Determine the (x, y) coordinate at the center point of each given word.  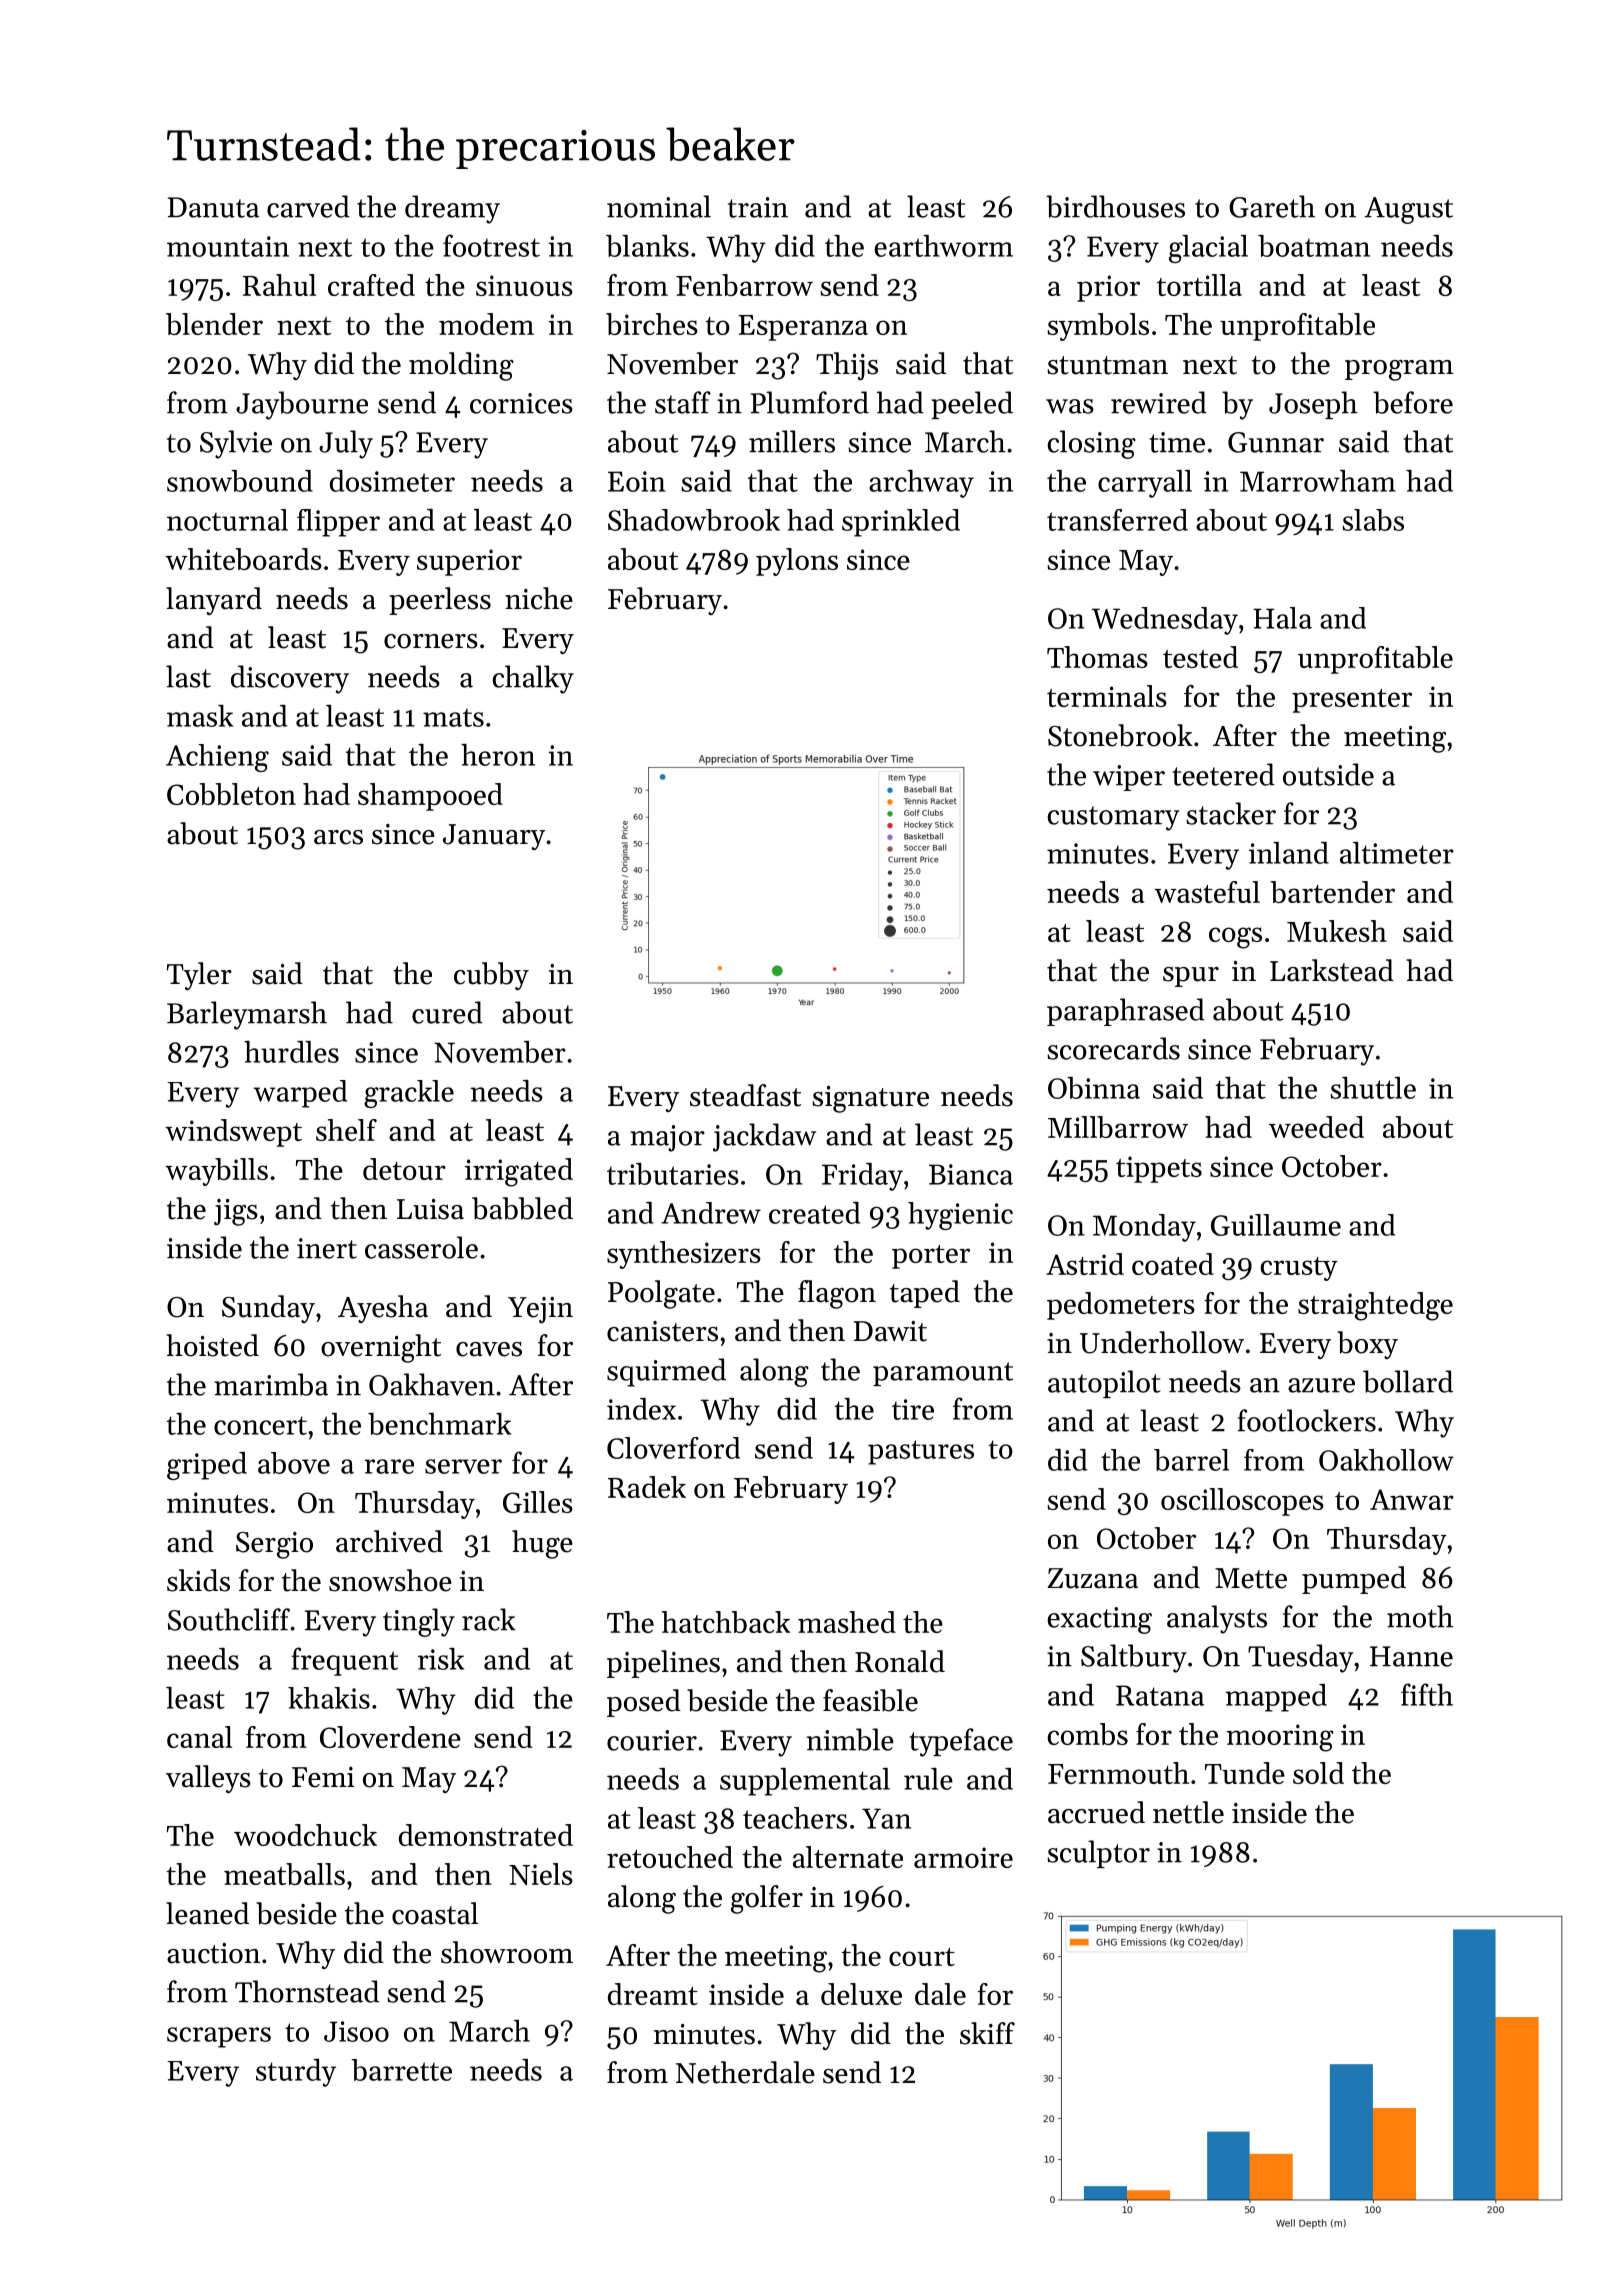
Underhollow (1162, 1342)
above (294, 1463)
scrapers (219, 2037)
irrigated (519, 1172)
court (922, 1957)
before (1413, 402)
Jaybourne (302, 405)
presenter (1352, 701)
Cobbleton (231, 794)
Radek (647, 1487)
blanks (647, 246)
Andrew (711, 1213)
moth (1420, 1616)
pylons (797, 562)
